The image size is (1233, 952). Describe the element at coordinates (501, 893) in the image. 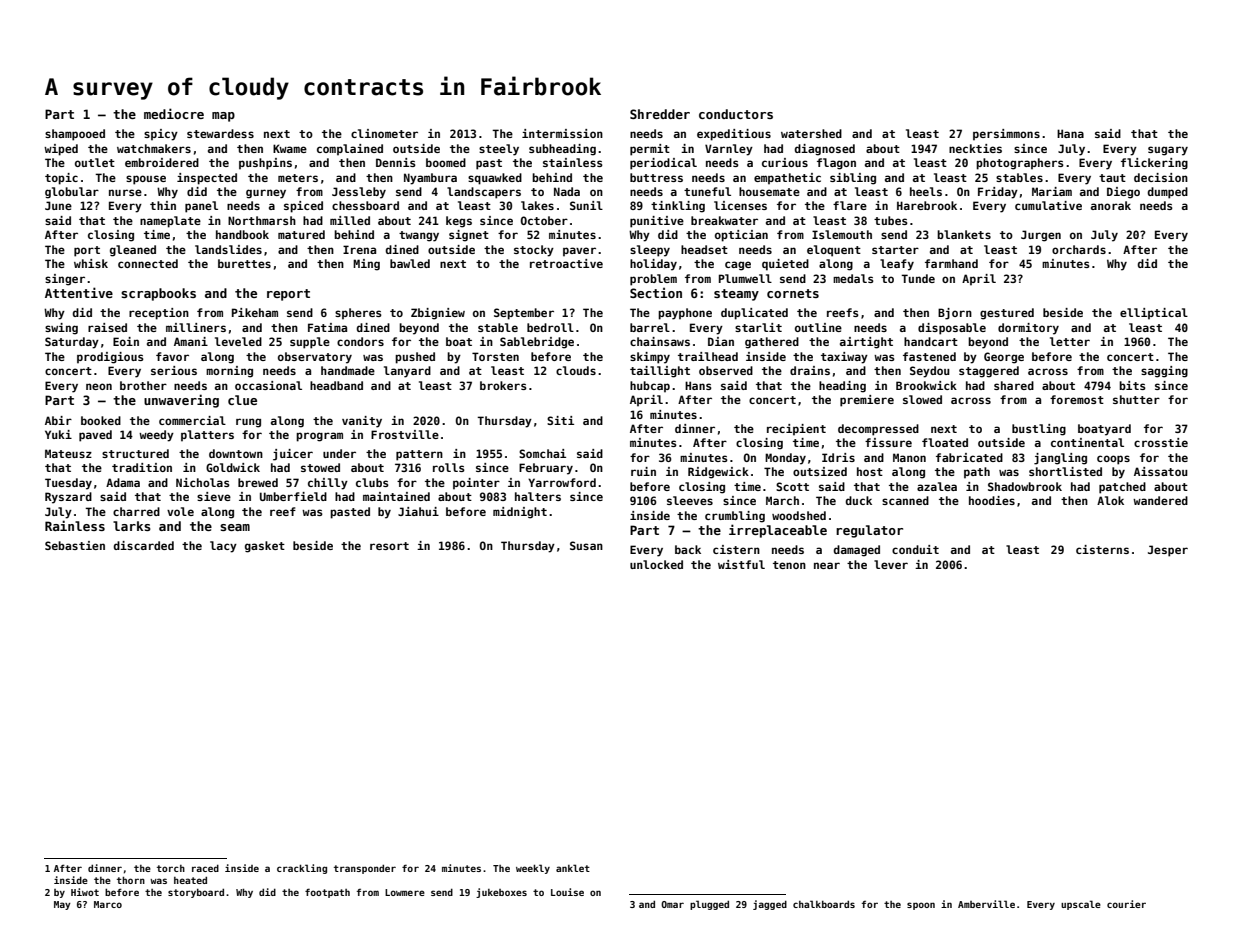

I see `jukeboxes` at that location.
